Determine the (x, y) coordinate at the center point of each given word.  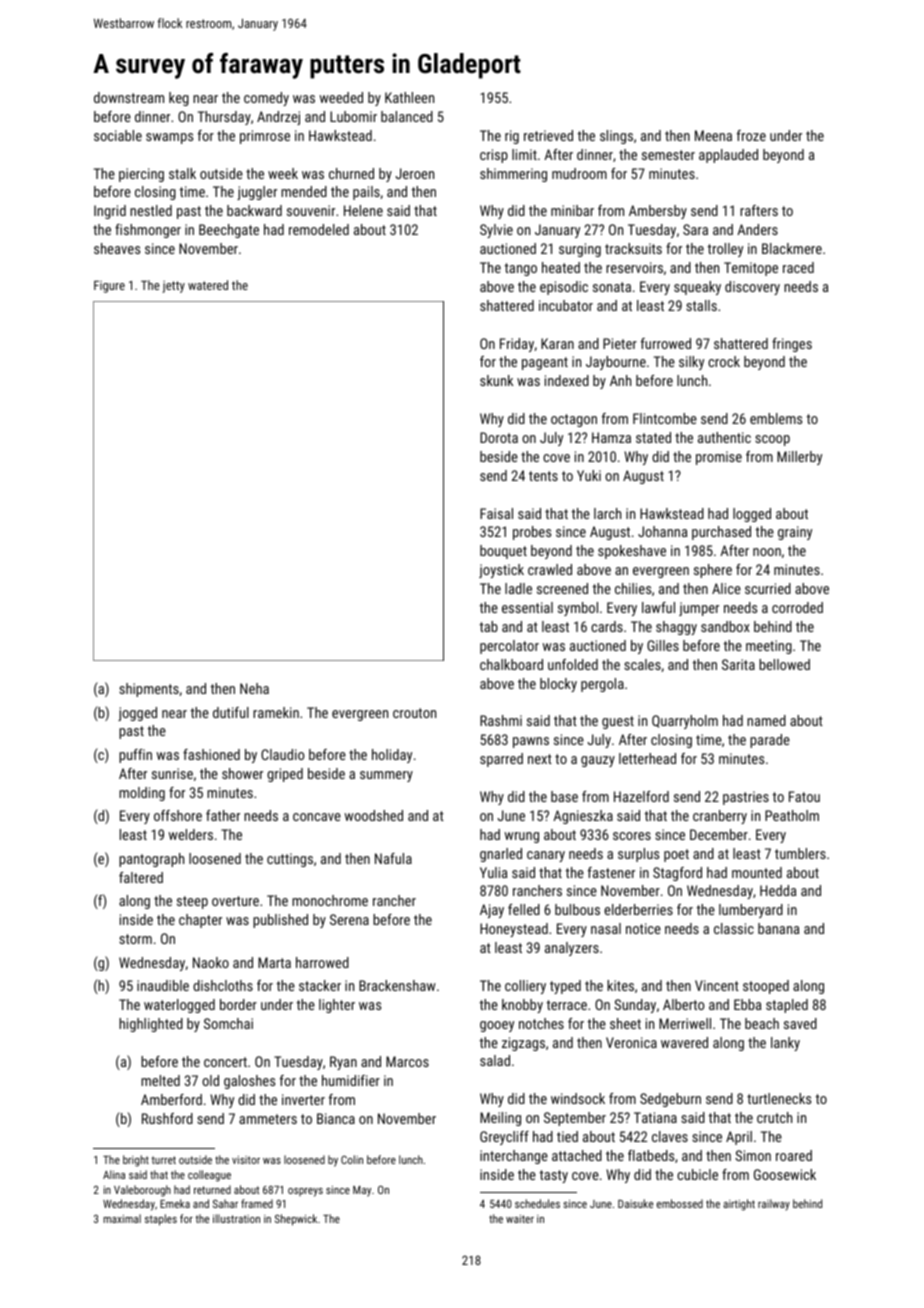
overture (235, 901)
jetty (173, 287)
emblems (776, 418)
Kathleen (409, 97)
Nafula (393, 858)
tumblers (800, 853)
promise (719, 458)
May (362, 1191)
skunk (496, 380)
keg (179, 99)
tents (543, 476)
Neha (254, 688)
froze (751, 135)
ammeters (268, 1119)
